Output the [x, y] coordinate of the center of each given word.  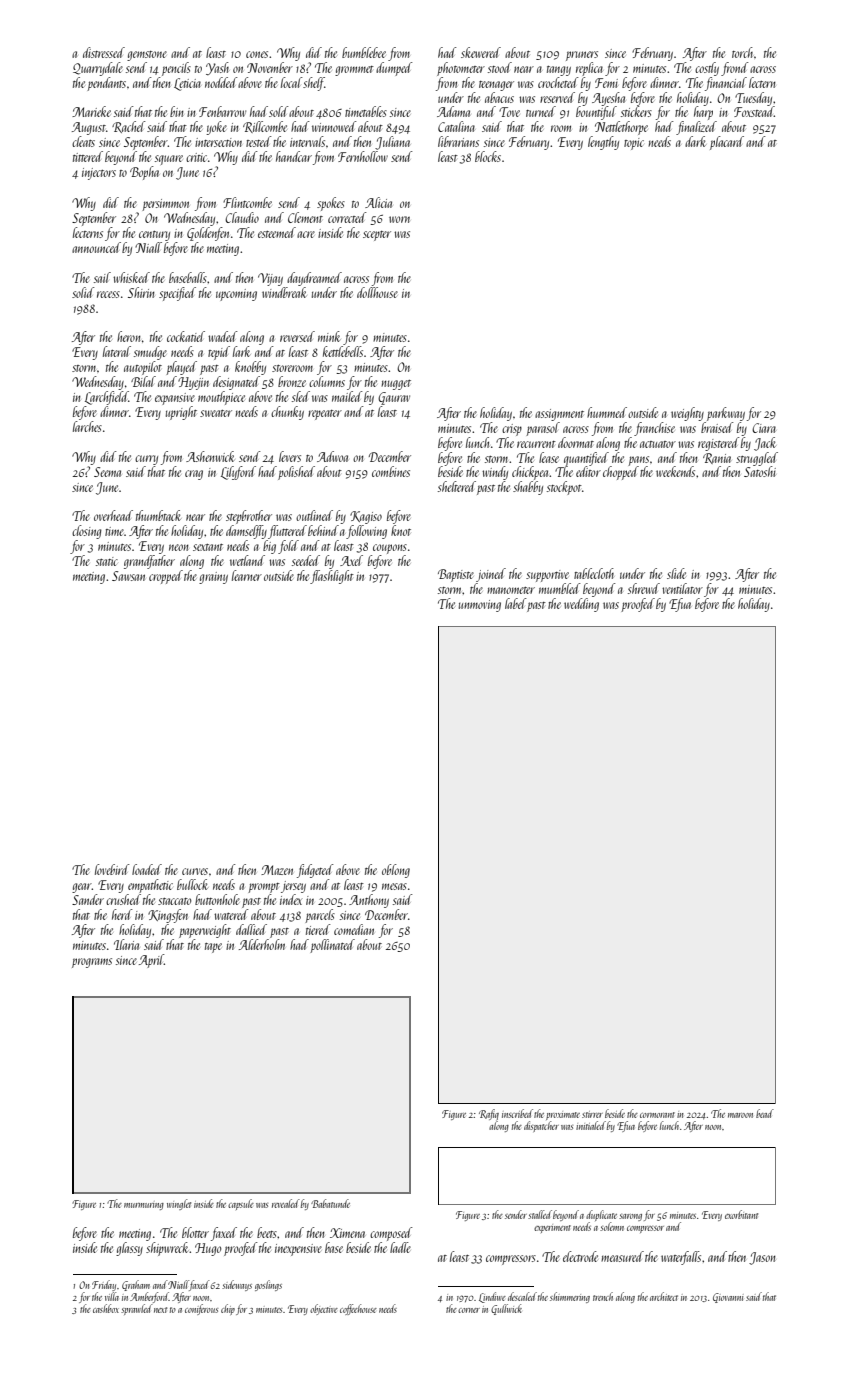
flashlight [332, 577]
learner [247, 575]
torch [742, 52]
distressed [104, 52]
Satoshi [760, 471]
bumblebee [364, 52]
